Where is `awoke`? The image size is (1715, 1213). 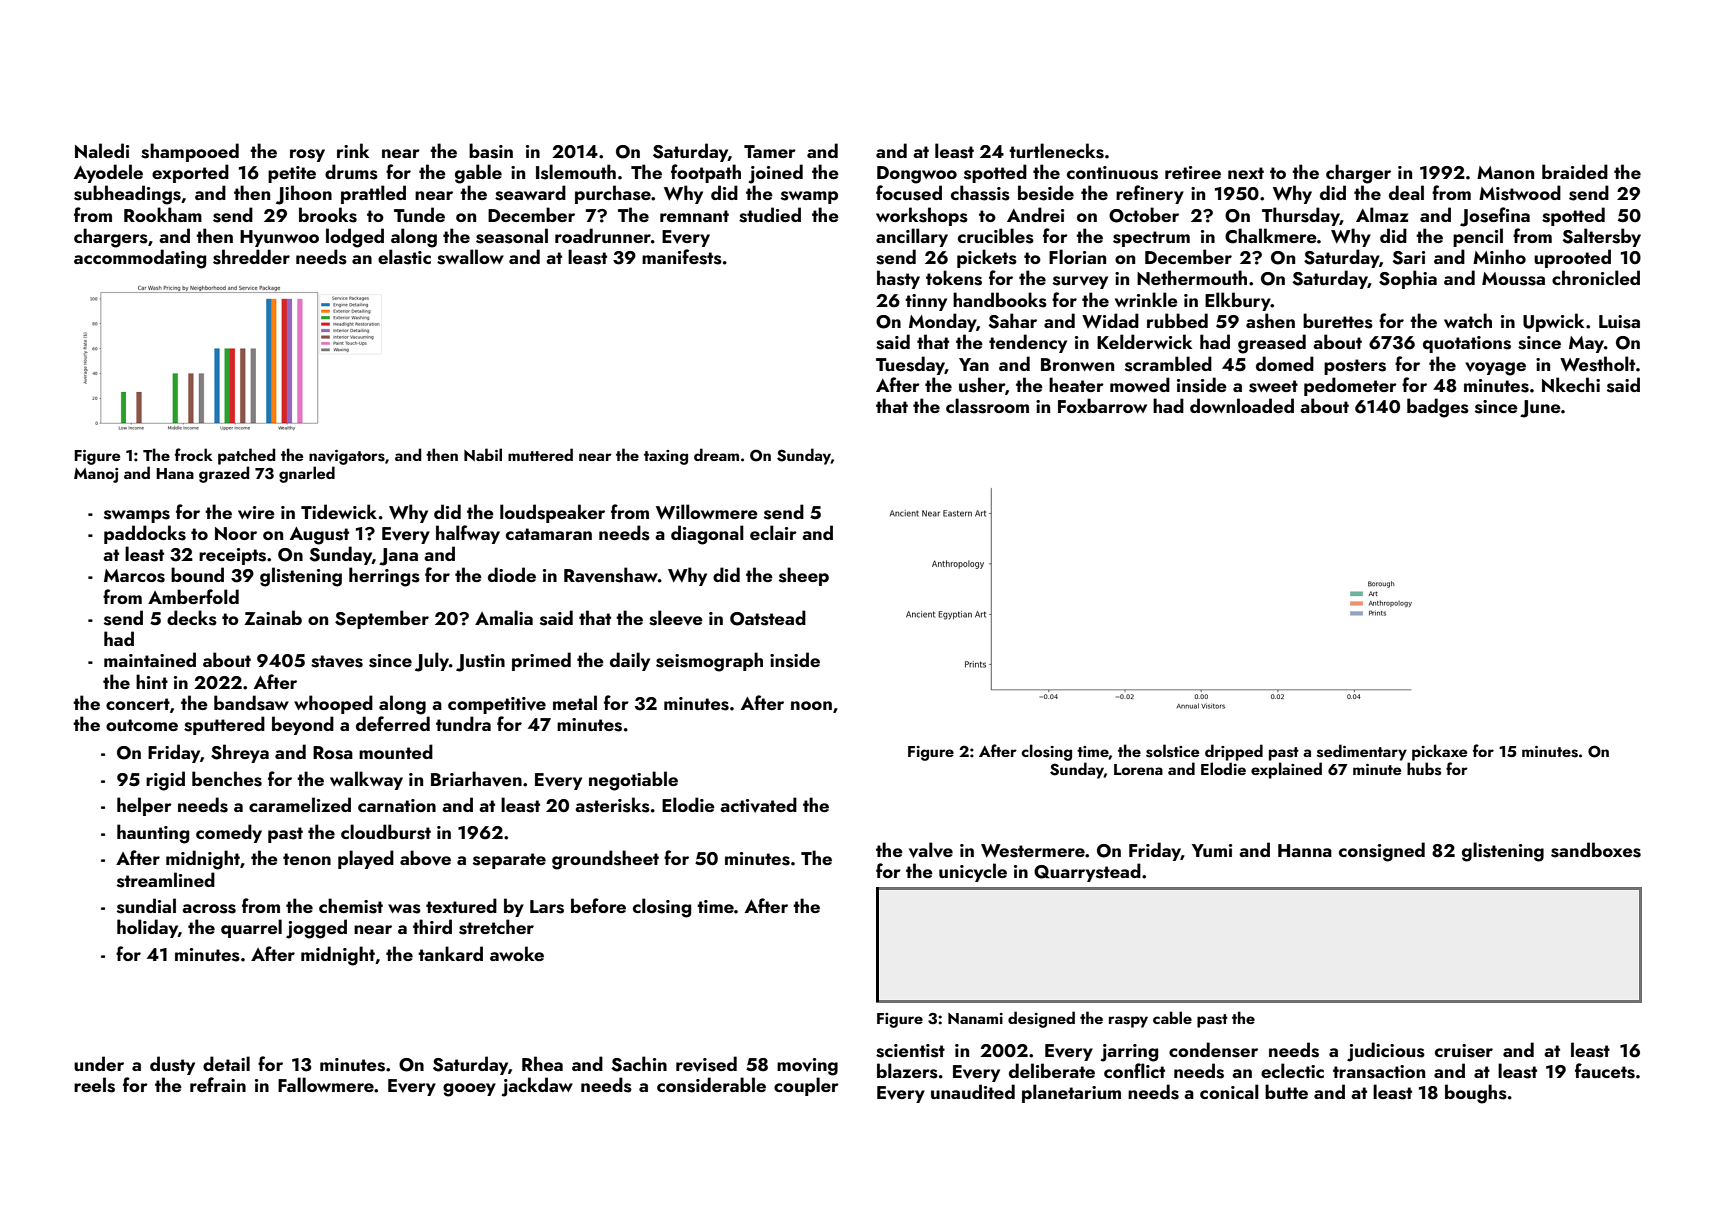 awoke is located at coordinates (517, 953).
